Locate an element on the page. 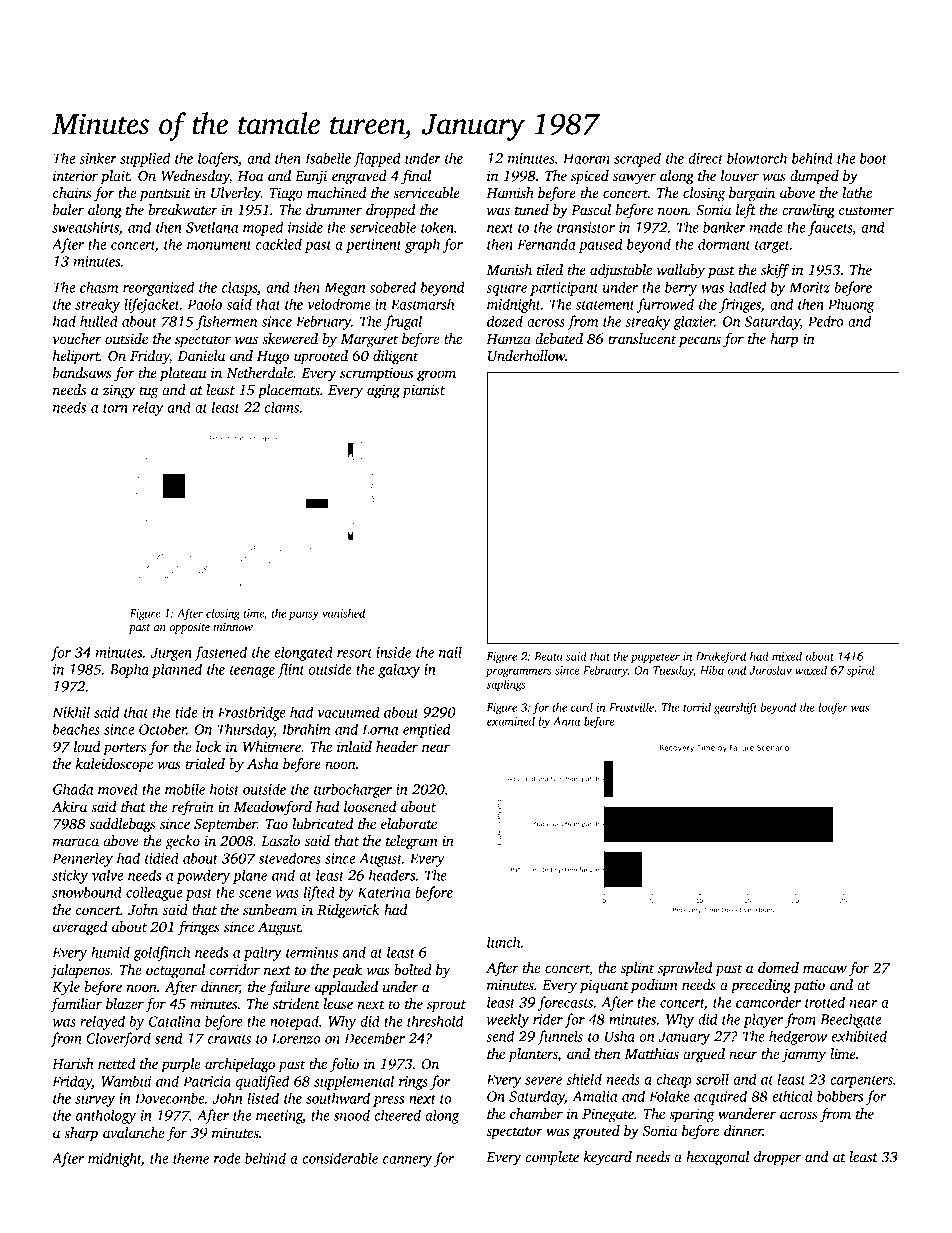 This document has width=952, height=1233. sinker is located at coordinates (98, 158).
